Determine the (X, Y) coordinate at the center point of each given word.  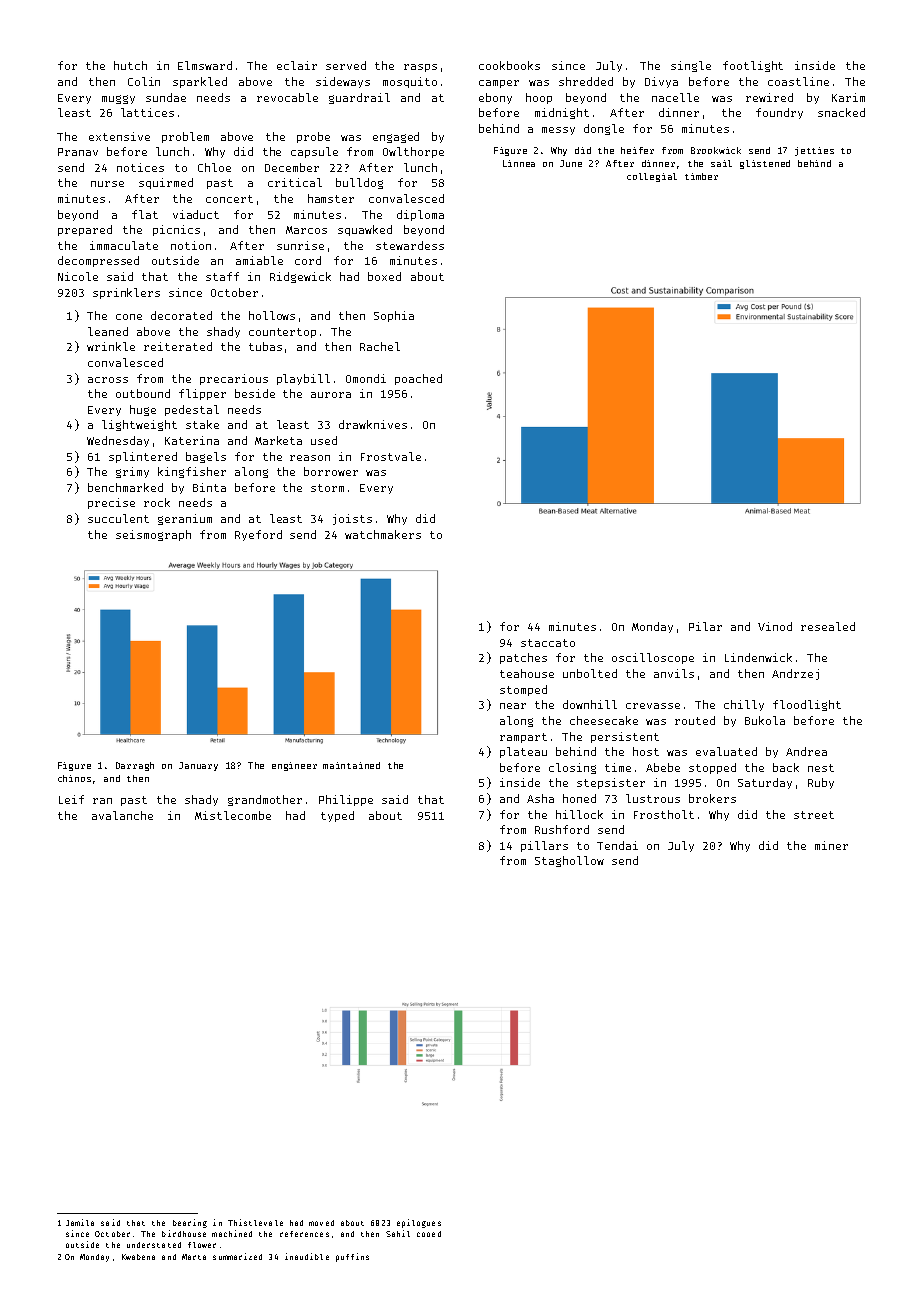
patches (523, 658)
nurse (107, 184)
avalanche (122, 815)
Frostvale (391, 456)
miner (831, 845)
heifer (637, 150)
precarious (234, 379)
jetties (814, 151)
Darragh (135, 766)
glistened (765, 164)
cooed (429, 1234)
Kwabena (138, 1257)
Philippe (346, 800)
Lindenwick (758, 657)
